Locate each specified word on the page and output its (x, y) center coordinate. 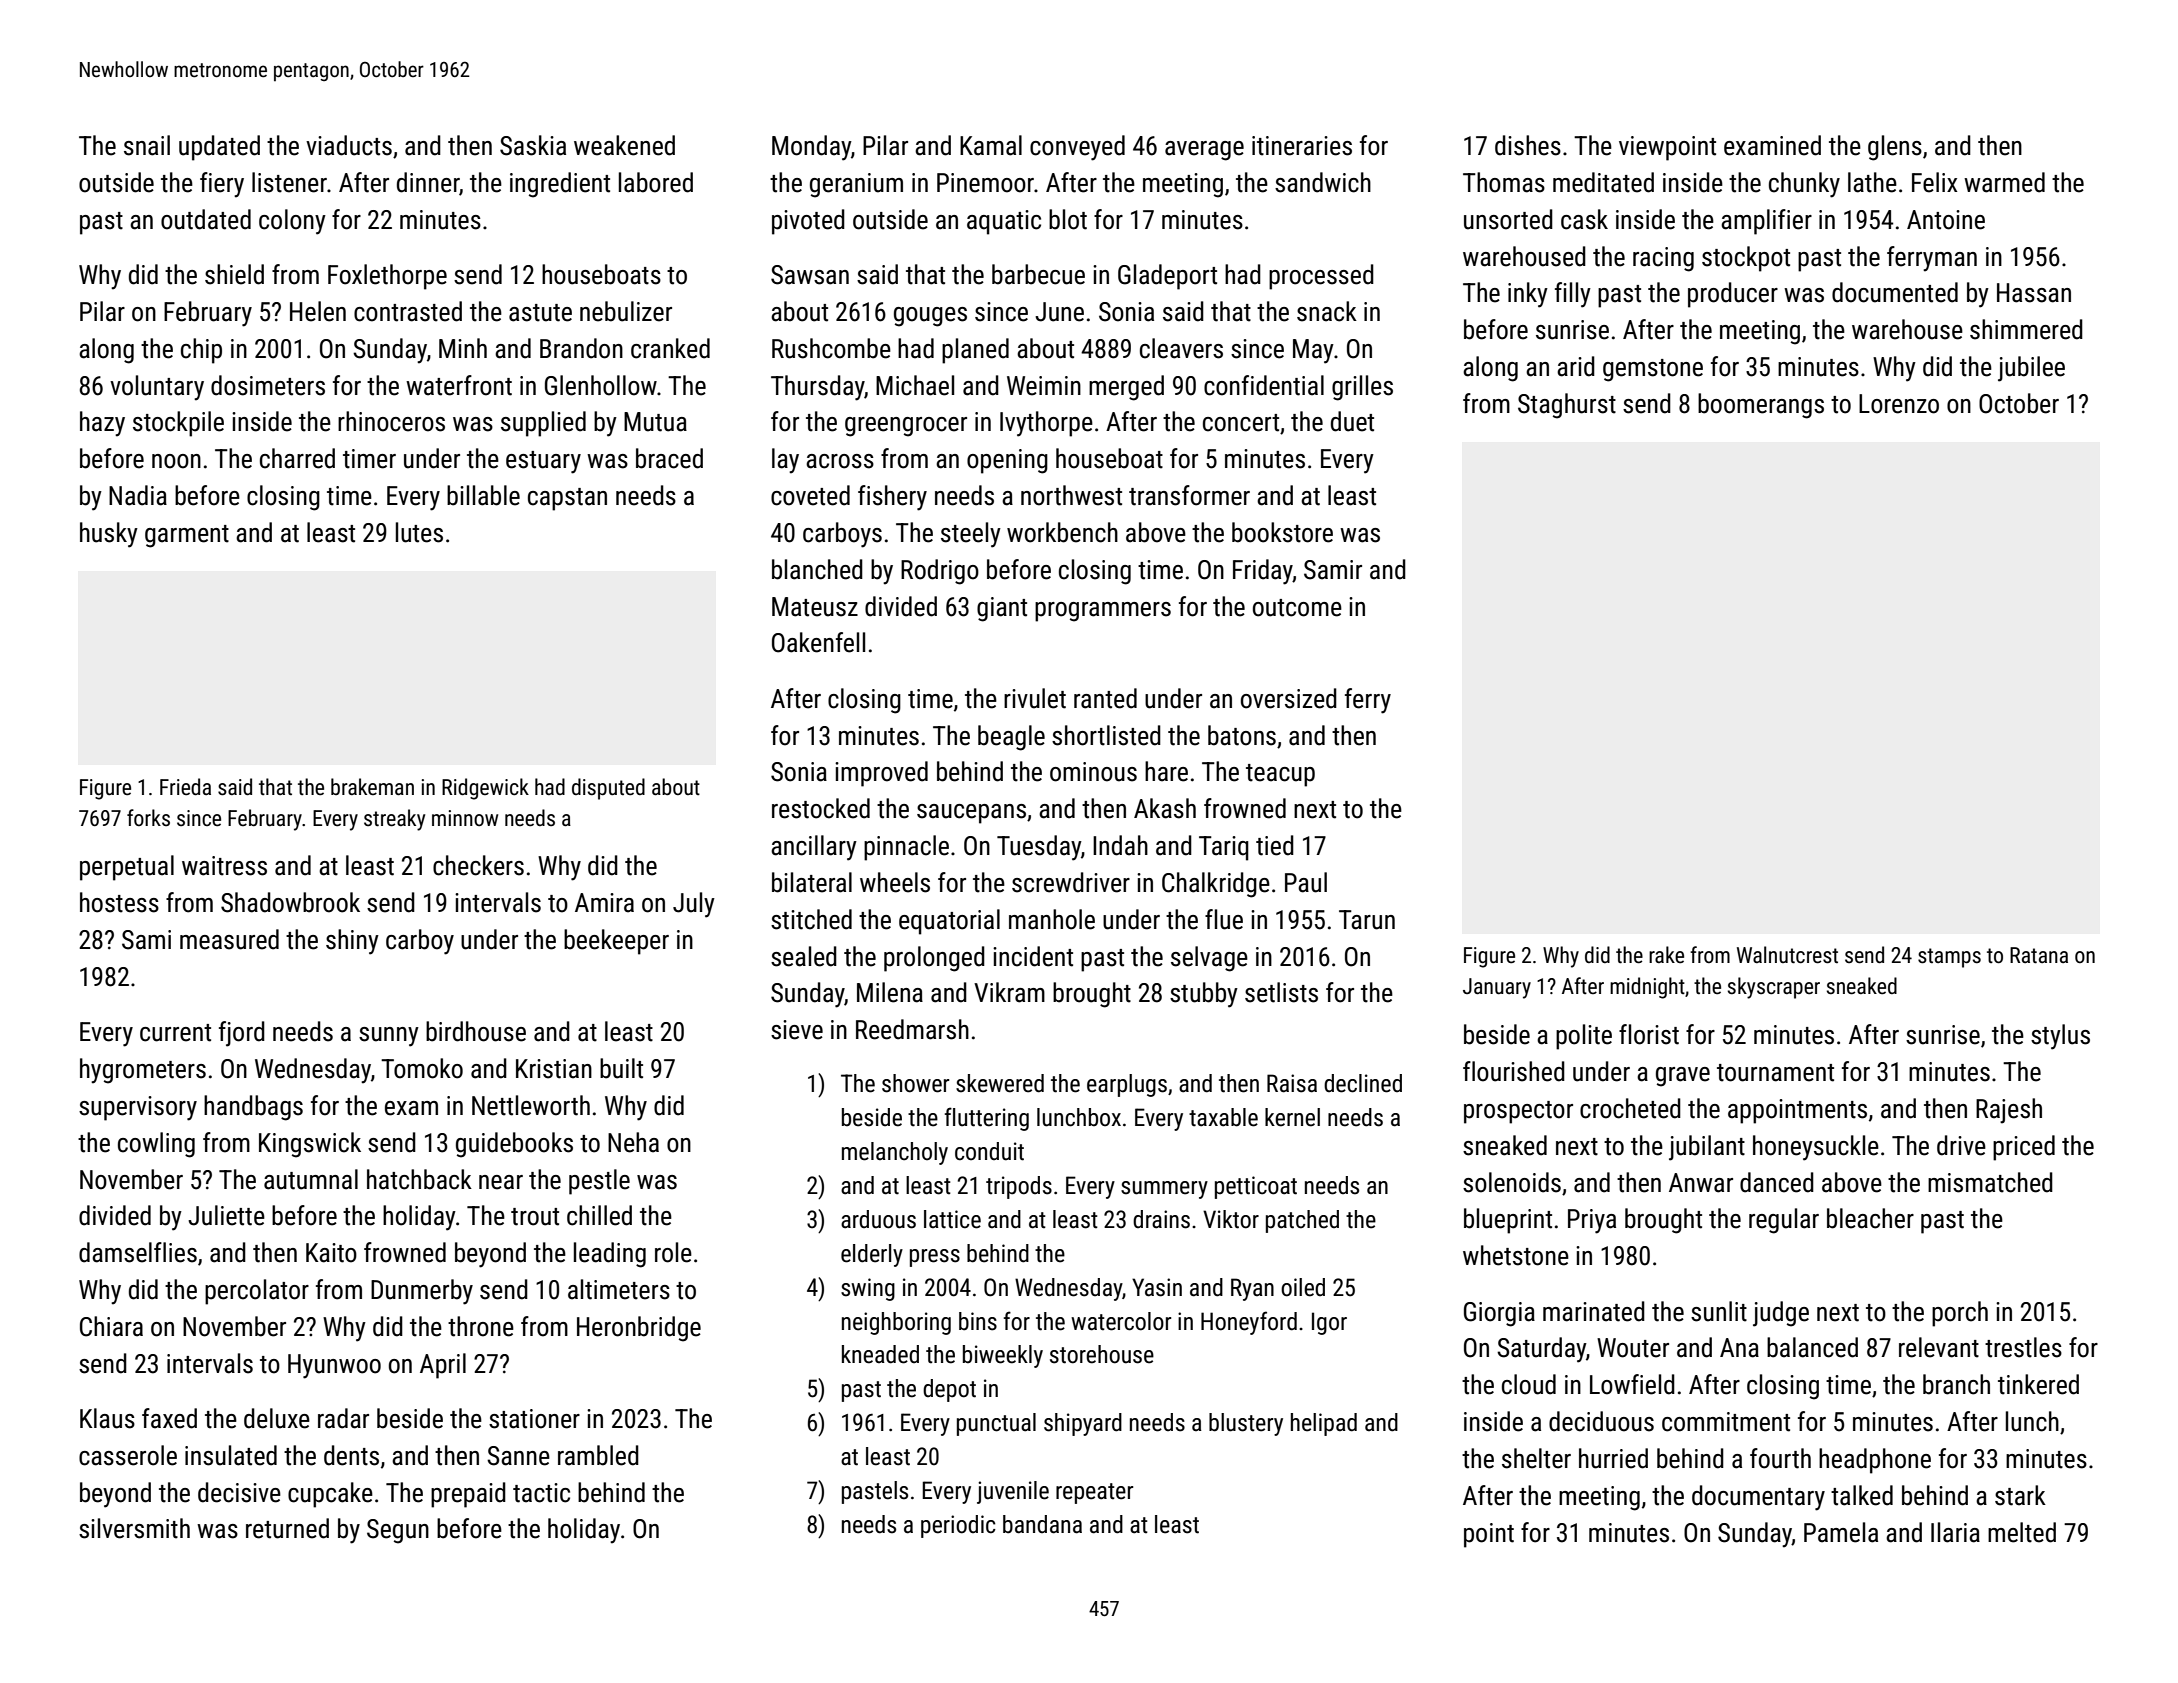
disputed (608, 789)
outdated (206, 219)
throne (481, 1326)
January (1497, 988)
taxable (1223, 1117)
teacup (1280, 775)
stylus (2060, 1037)
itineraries (1302, 146)
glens (1895, 148)
